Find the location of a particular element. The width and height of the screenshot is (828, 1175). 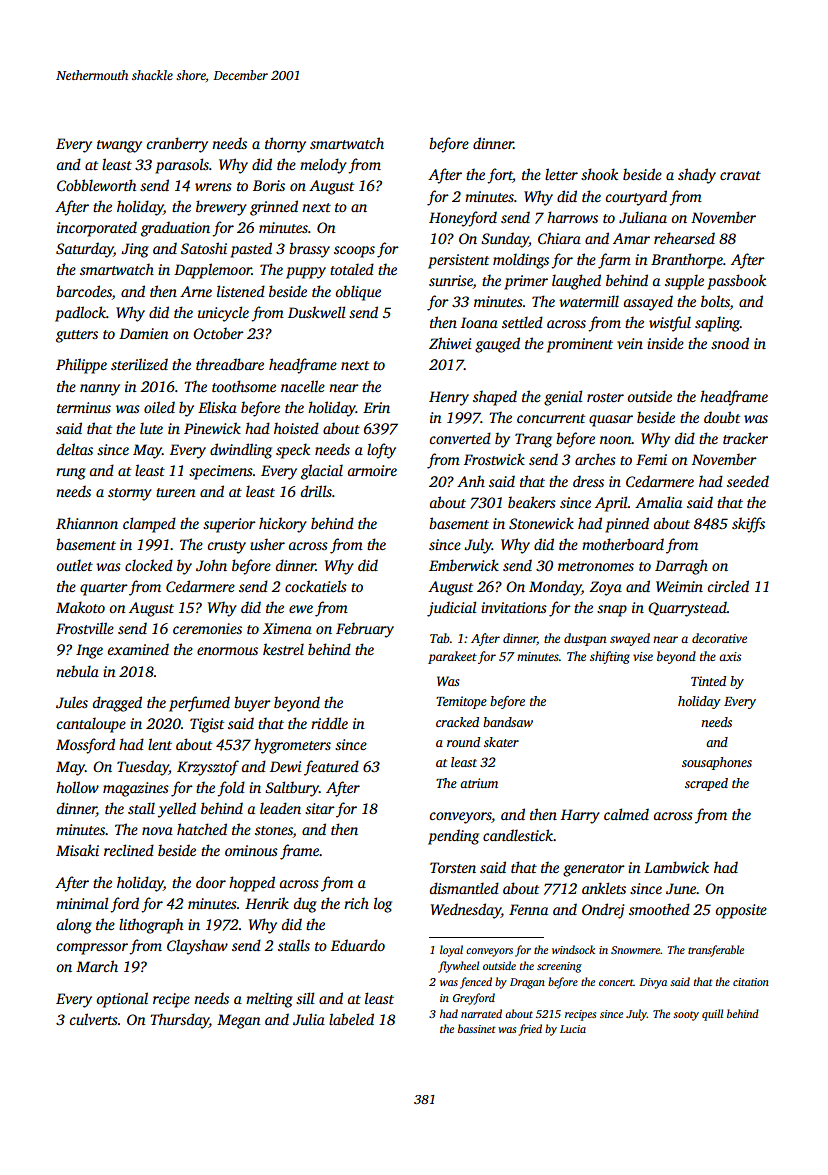

twangy is located at coordinates (119, 146).
